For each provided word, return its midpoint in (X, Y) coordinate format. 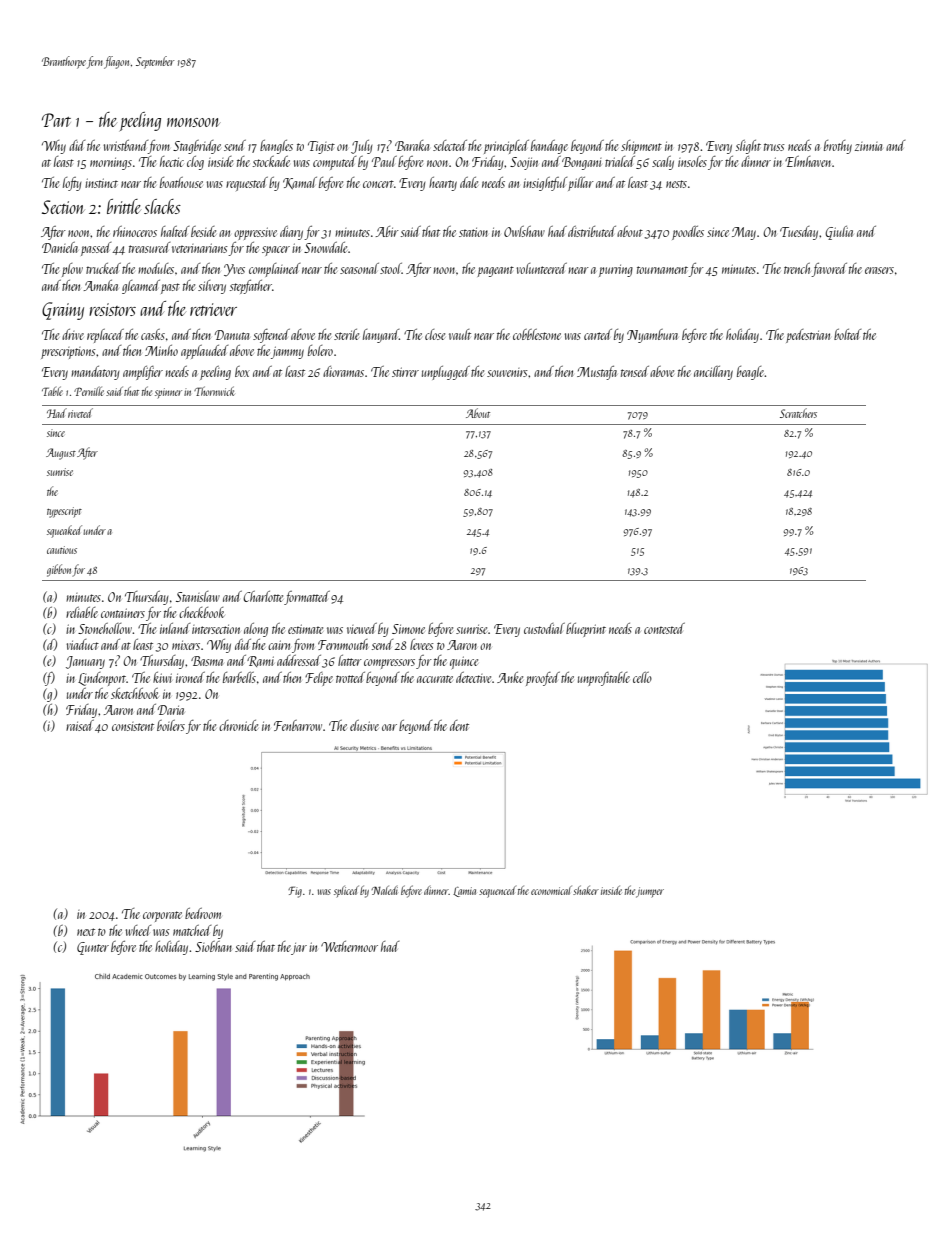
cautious (62, 550)
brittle (124, 206)
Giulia (839, 233)
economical (551, 890)
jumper (650, 892)
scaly (663, 163)
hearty (443, 184)
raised (80, 725)
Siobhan (213, 946)
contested (664, 628)
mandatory (95, 373)
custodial (544, 628)
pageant (495, 271)
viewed (362, 628)
